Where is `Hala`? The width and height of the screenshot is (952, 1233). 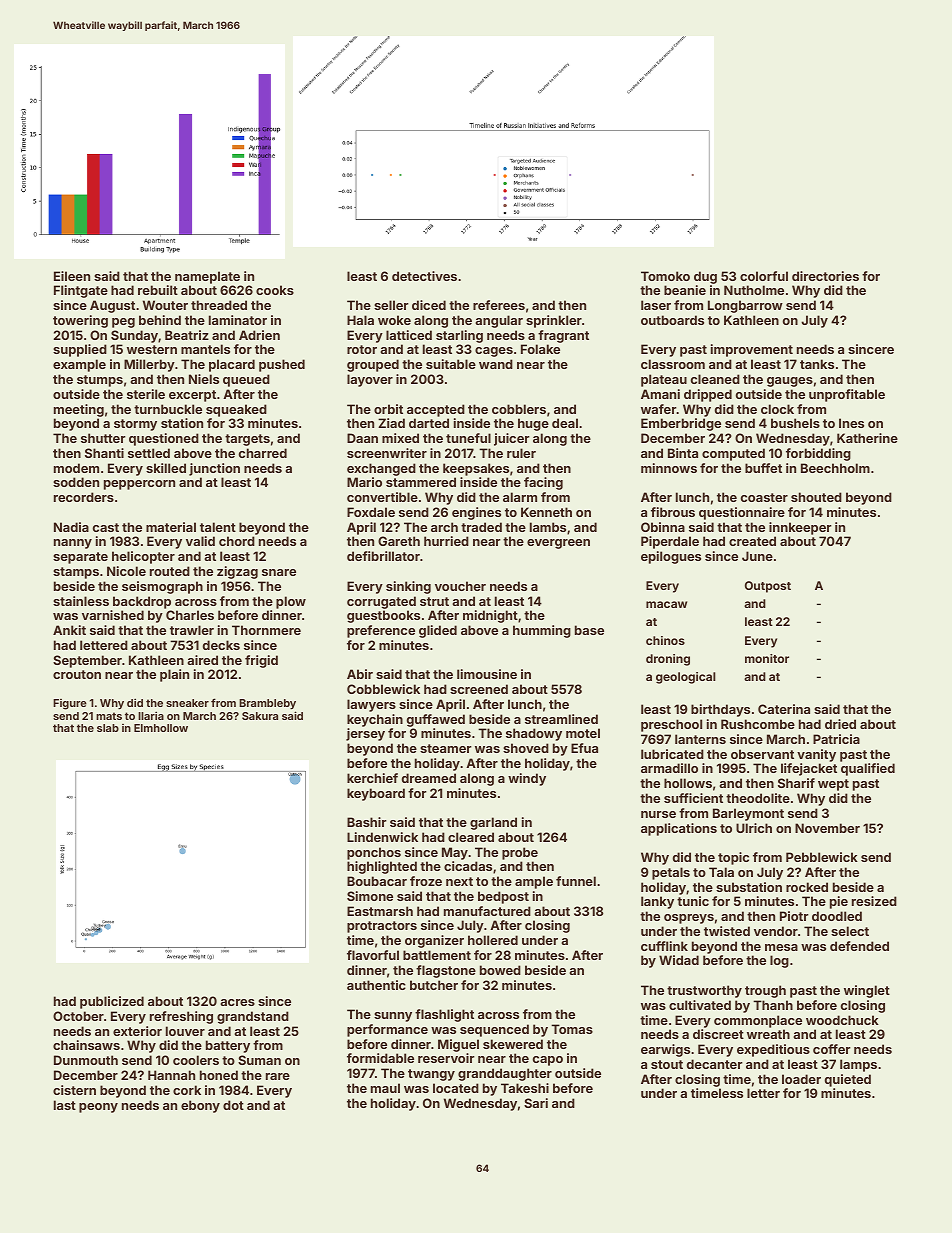 Hala is located at coordinates (360, 320).
